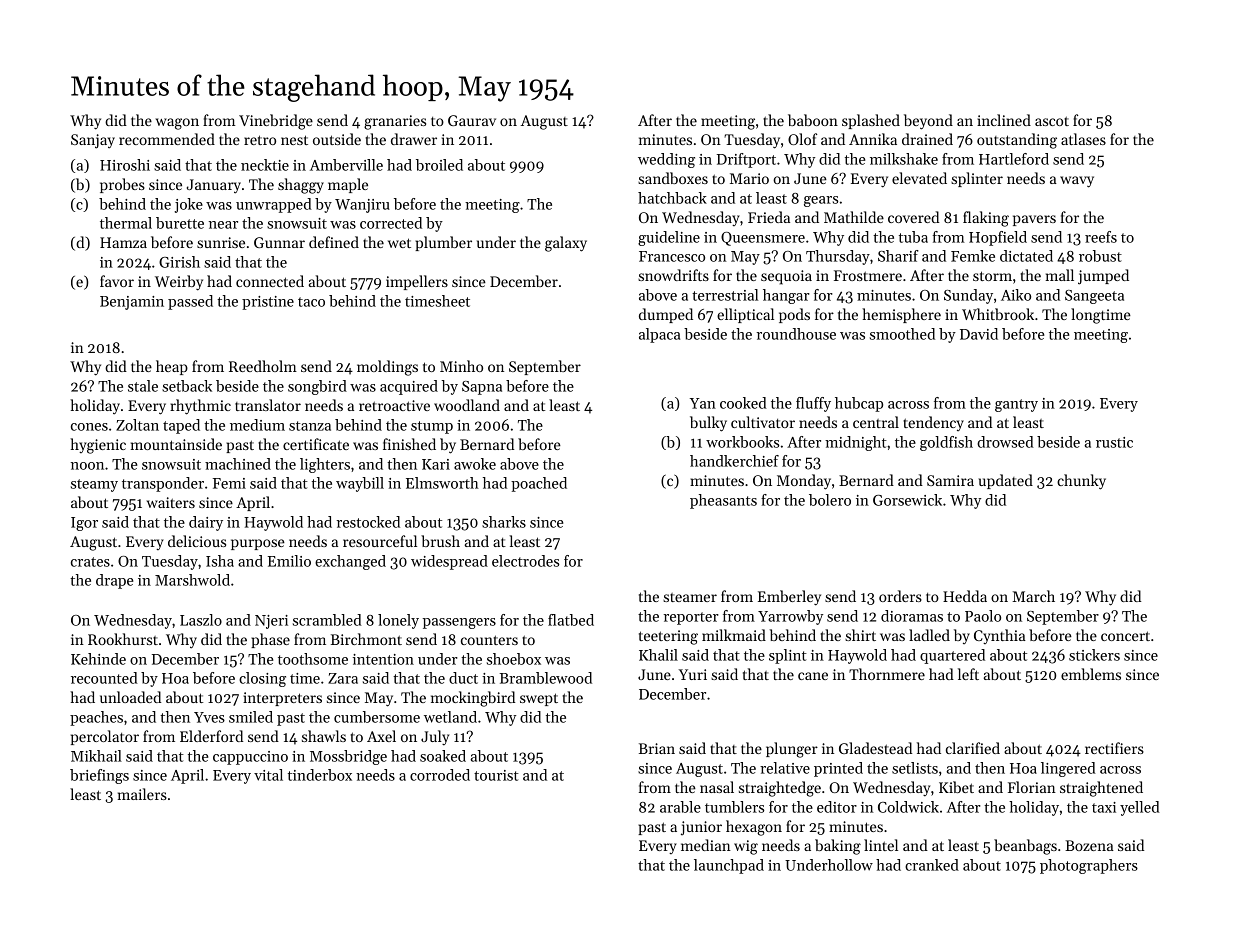  What do you see at coordinates (813, 676) in the screenshot?
I see `cane` at bounding box center [813, 676].
